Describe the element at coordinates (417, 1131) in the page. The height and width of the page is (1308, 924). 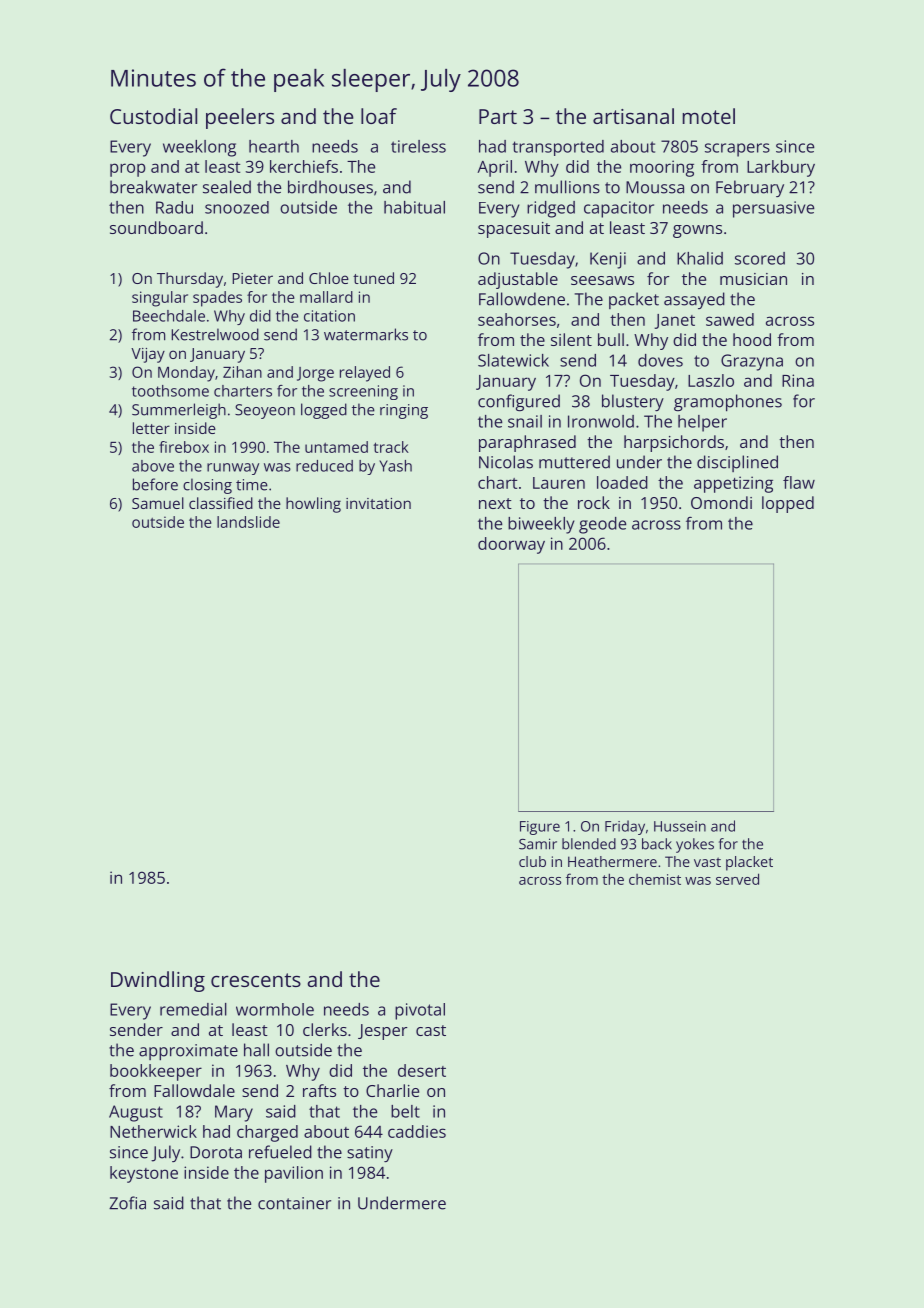
I see `caddies` at that location.
